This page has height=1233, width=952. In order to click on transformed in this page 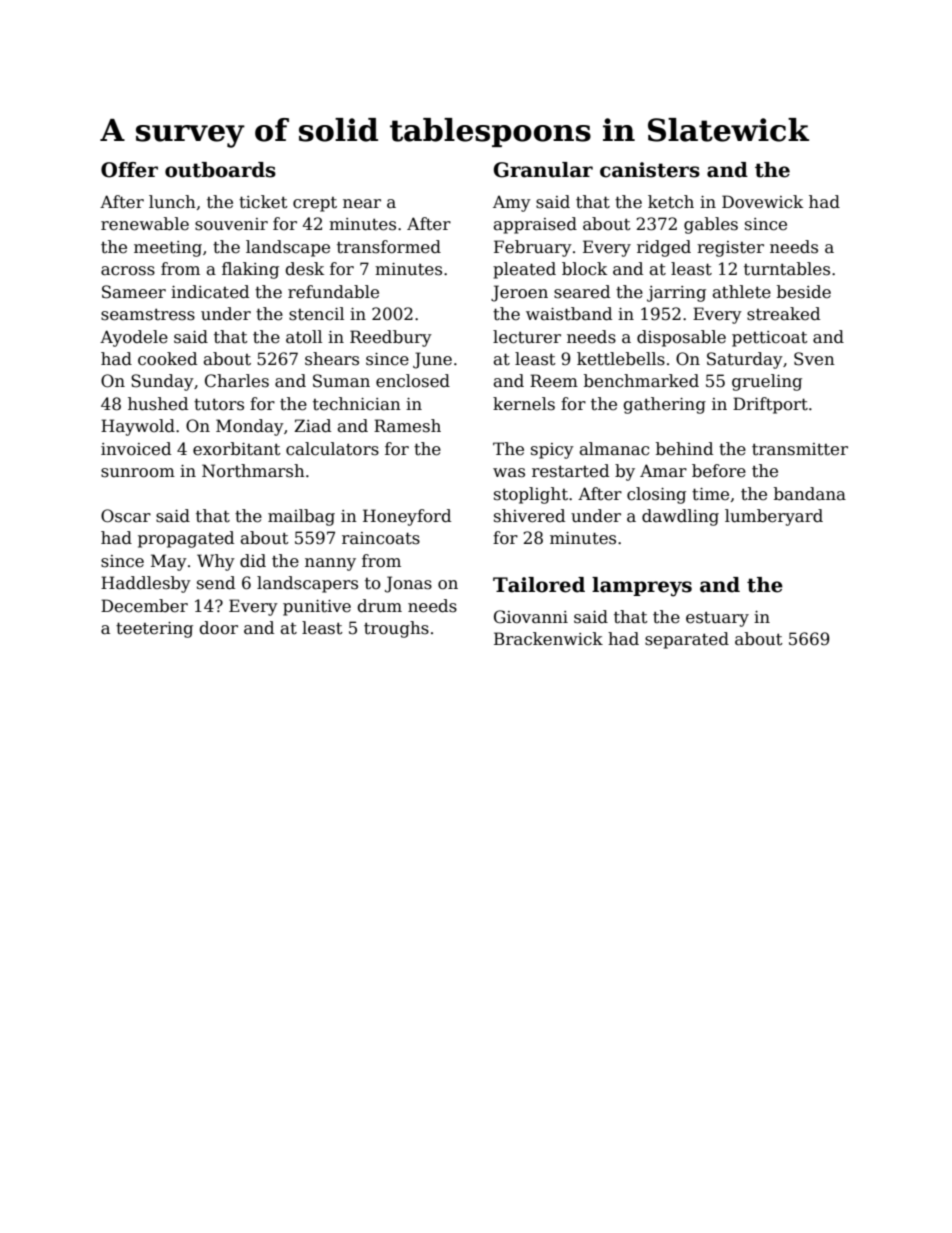, I will do `click(389, 247)`.
